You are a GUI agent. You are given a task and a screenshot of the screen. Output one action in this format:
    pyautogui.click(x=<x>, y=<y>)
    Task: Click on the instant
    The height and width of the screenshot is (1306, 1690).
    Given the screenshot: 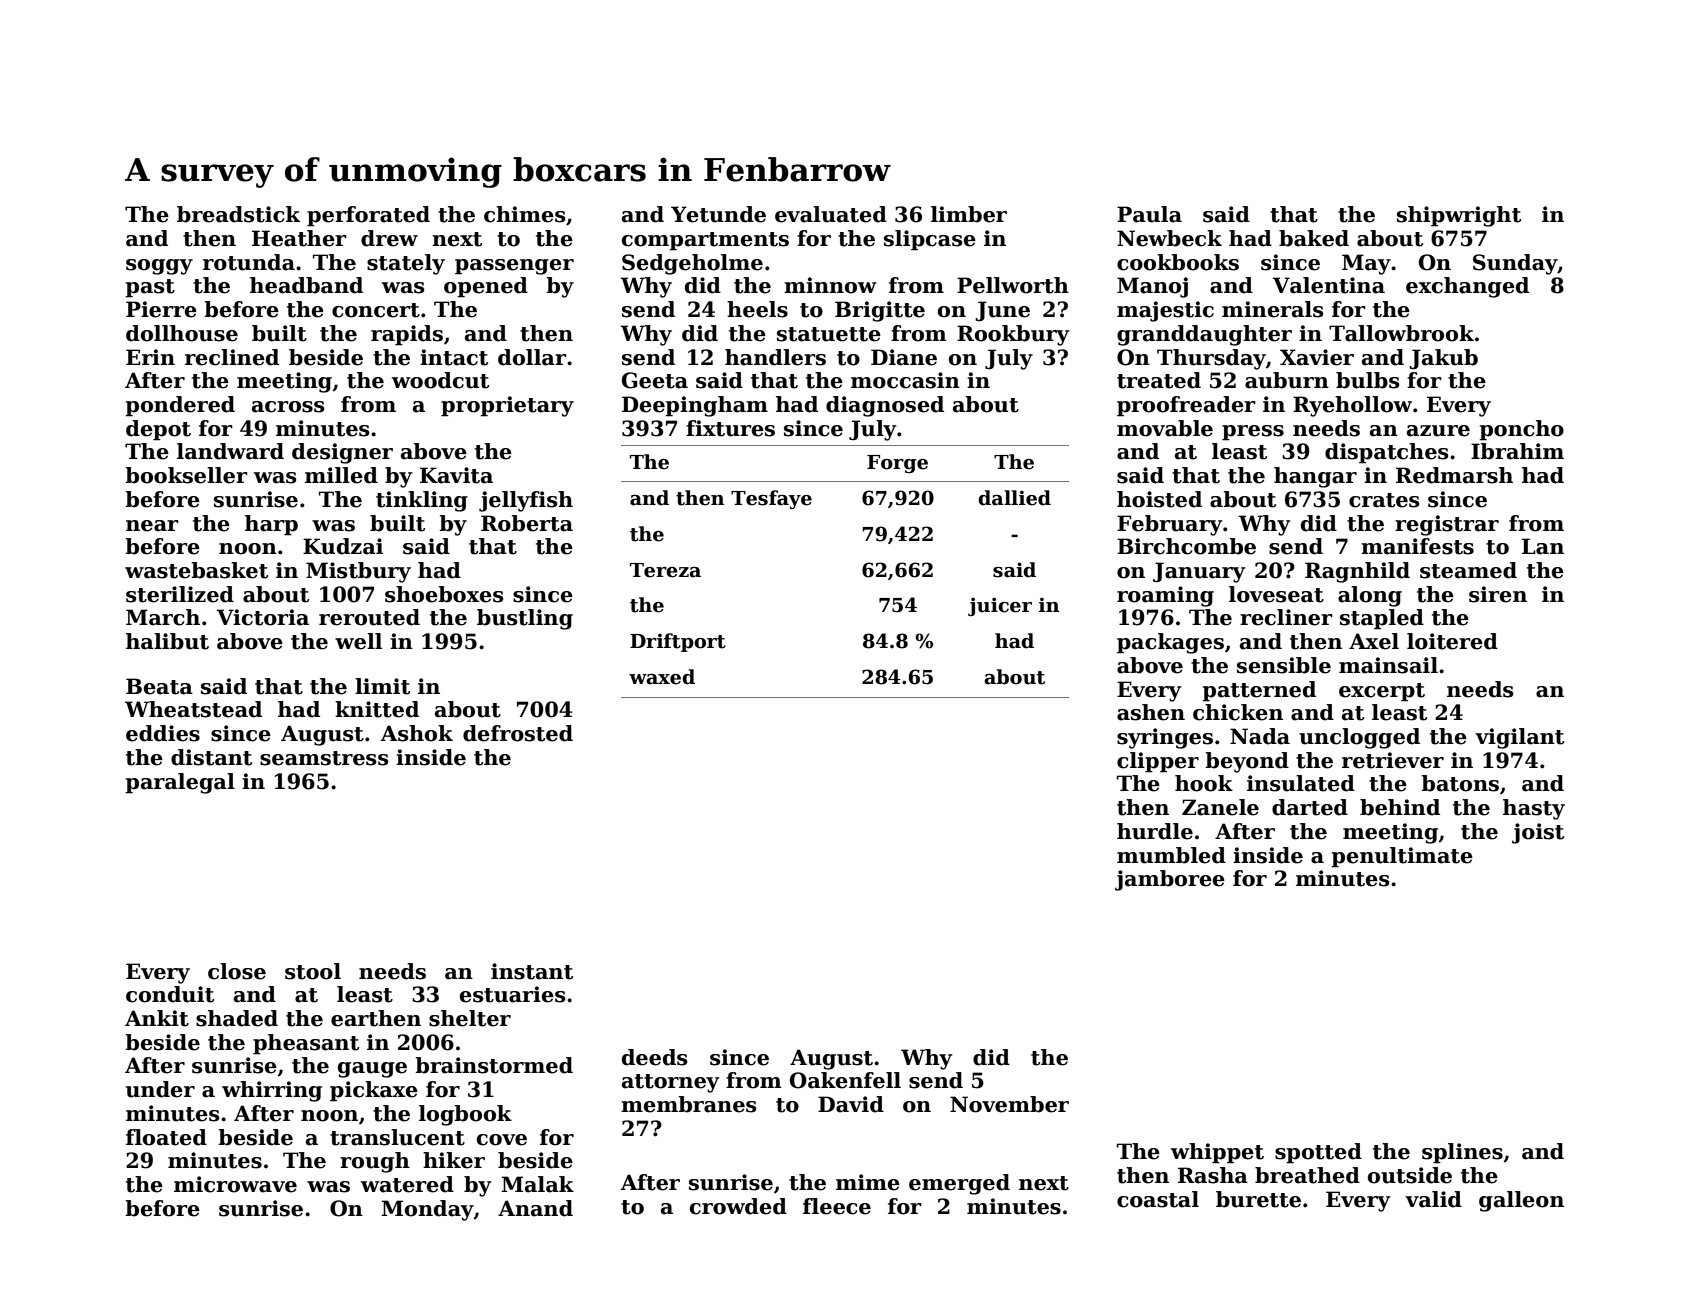 What is the action you would take?
    pyautogui.click(x=532, y=971)
